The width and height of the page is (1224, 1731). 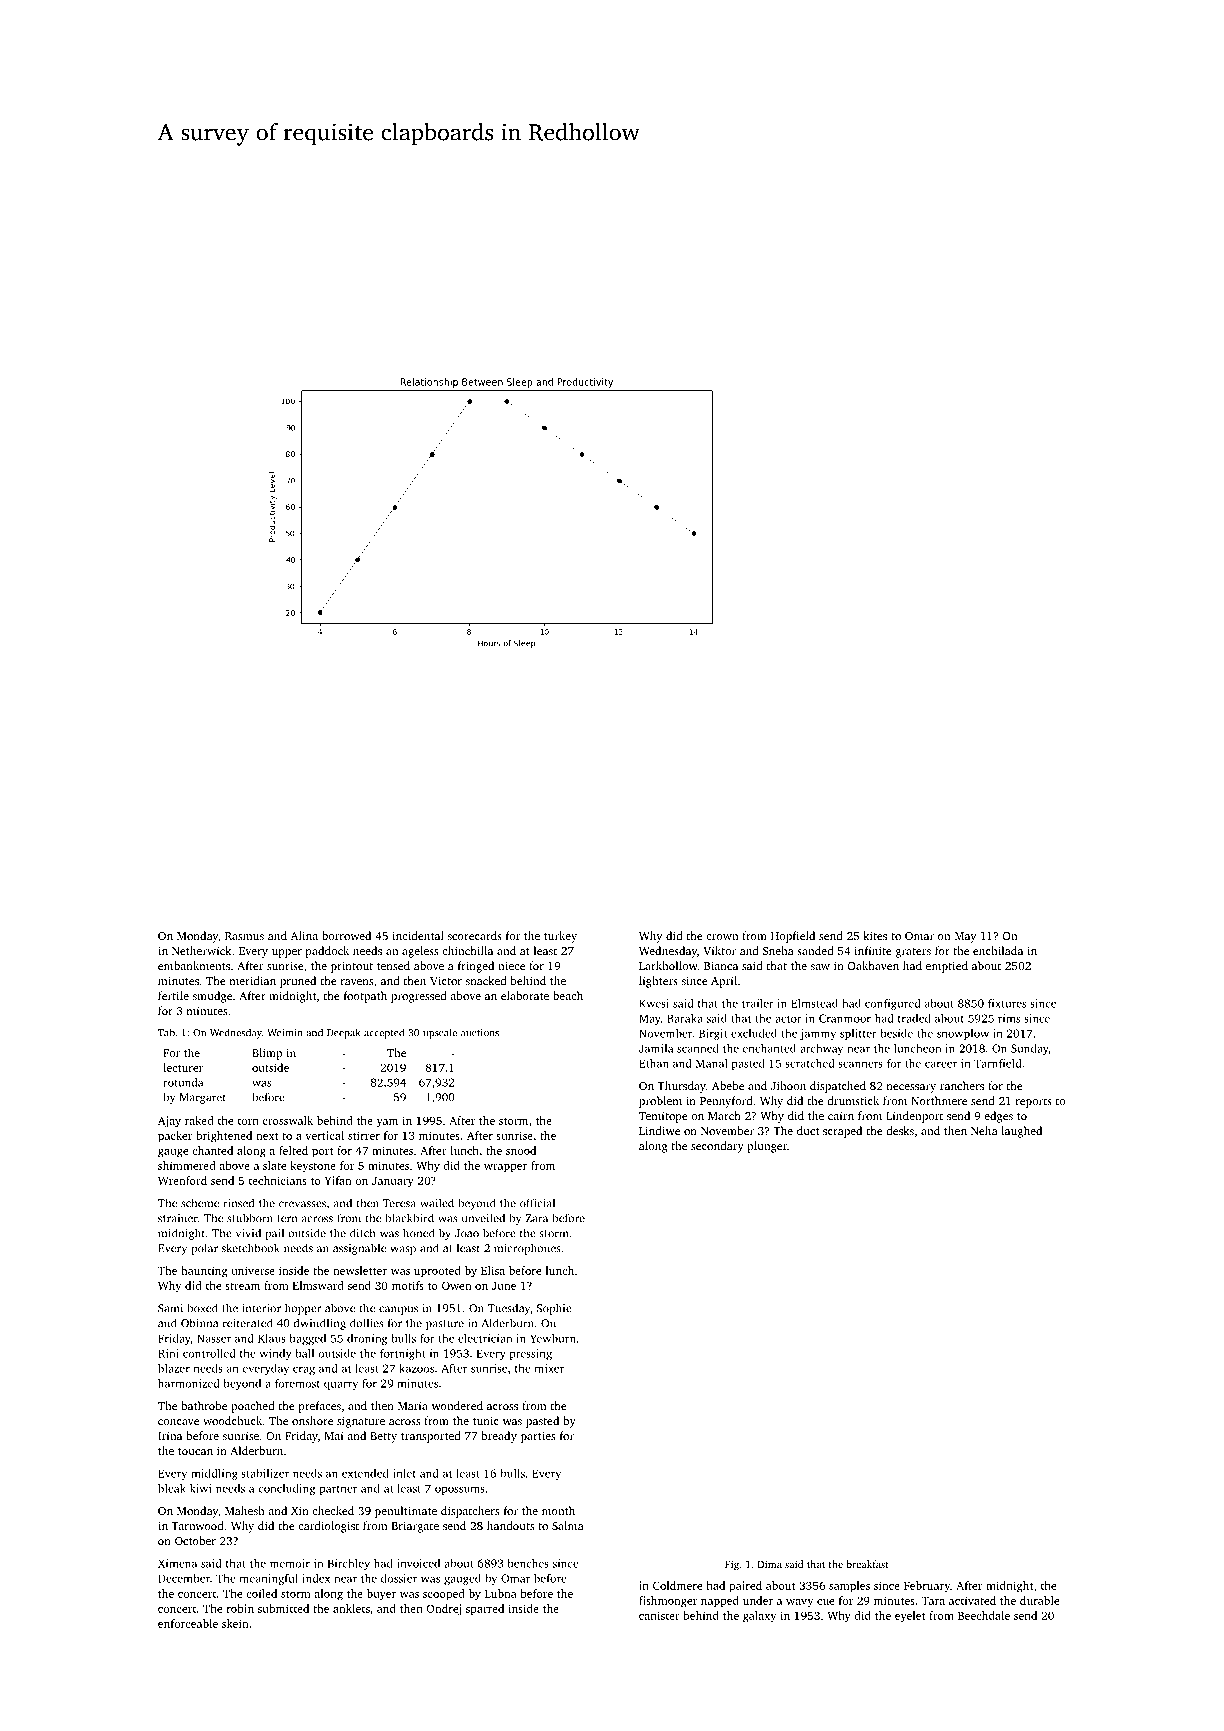 I want to click on coiled, so click(x=261, y=1593).
